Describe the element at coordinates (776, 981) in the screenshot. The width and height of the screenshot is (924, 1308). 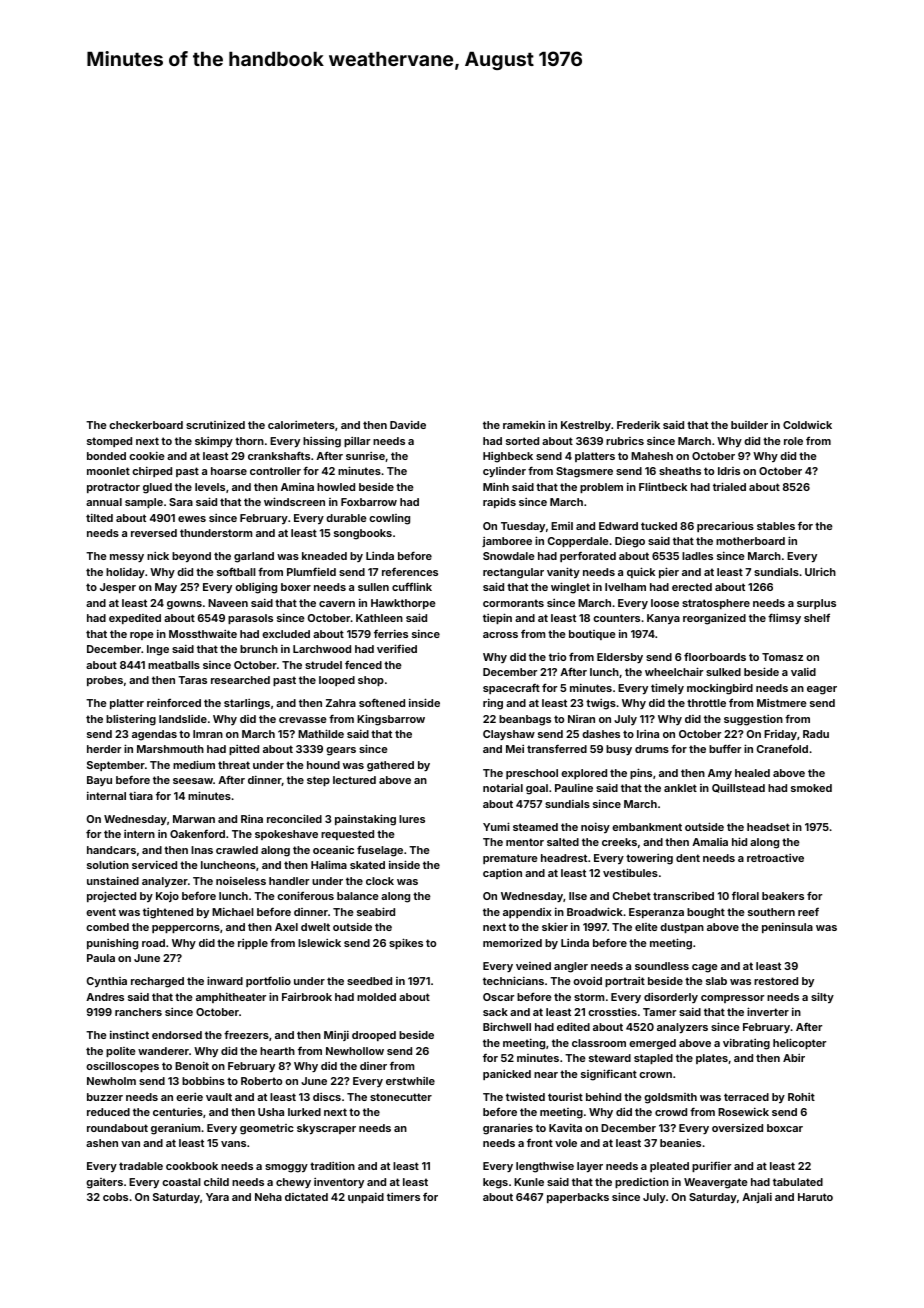
I see `restored` at that location.
